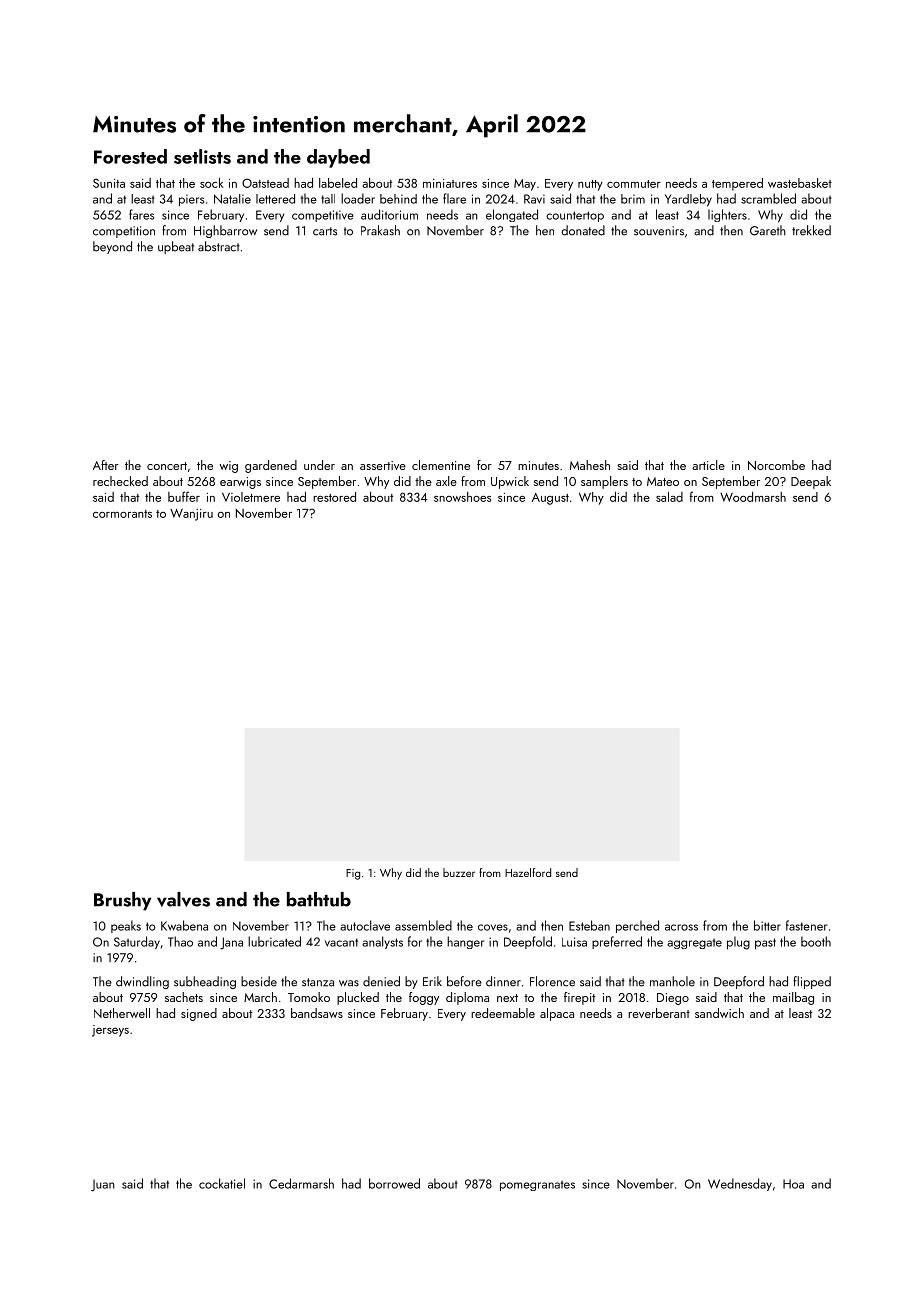 Image resolution: width=924 pixels, height=1308 pixels. What do you see at coordinates (334, 497) in the page?
I see `restored` at bounding box center [334, 497].
